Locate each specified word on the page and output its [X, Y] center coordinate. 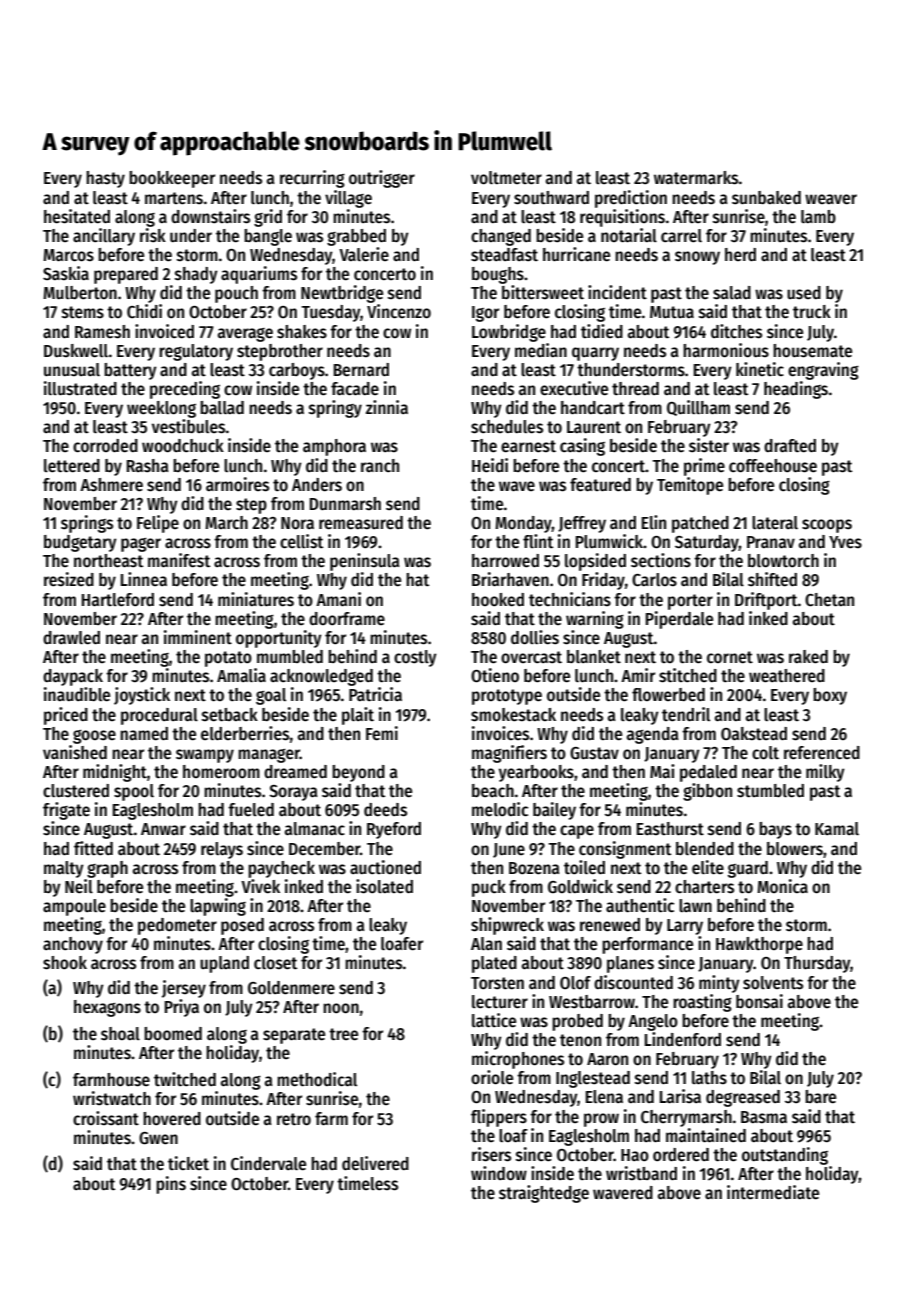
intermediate [773, 1192]
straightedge [544, 1194]
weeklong [161, 409]
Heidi [490, 465]
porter [690, 602]
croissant [106, 1118]
